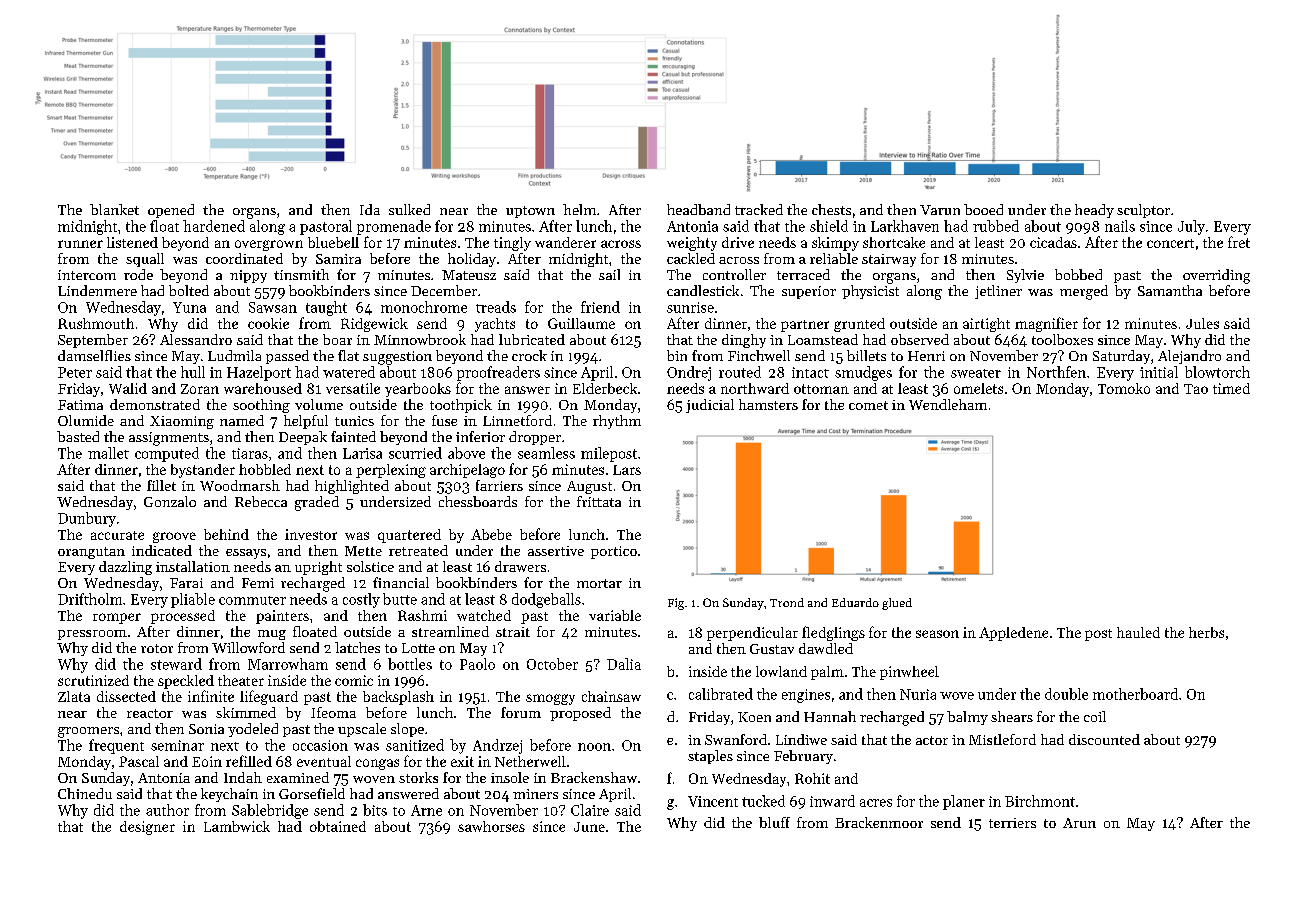 The image size is (1308, 924). What do you see at coordinates (480, 436) in the document?
I see `inferior` at bounding box center [480, 436].
